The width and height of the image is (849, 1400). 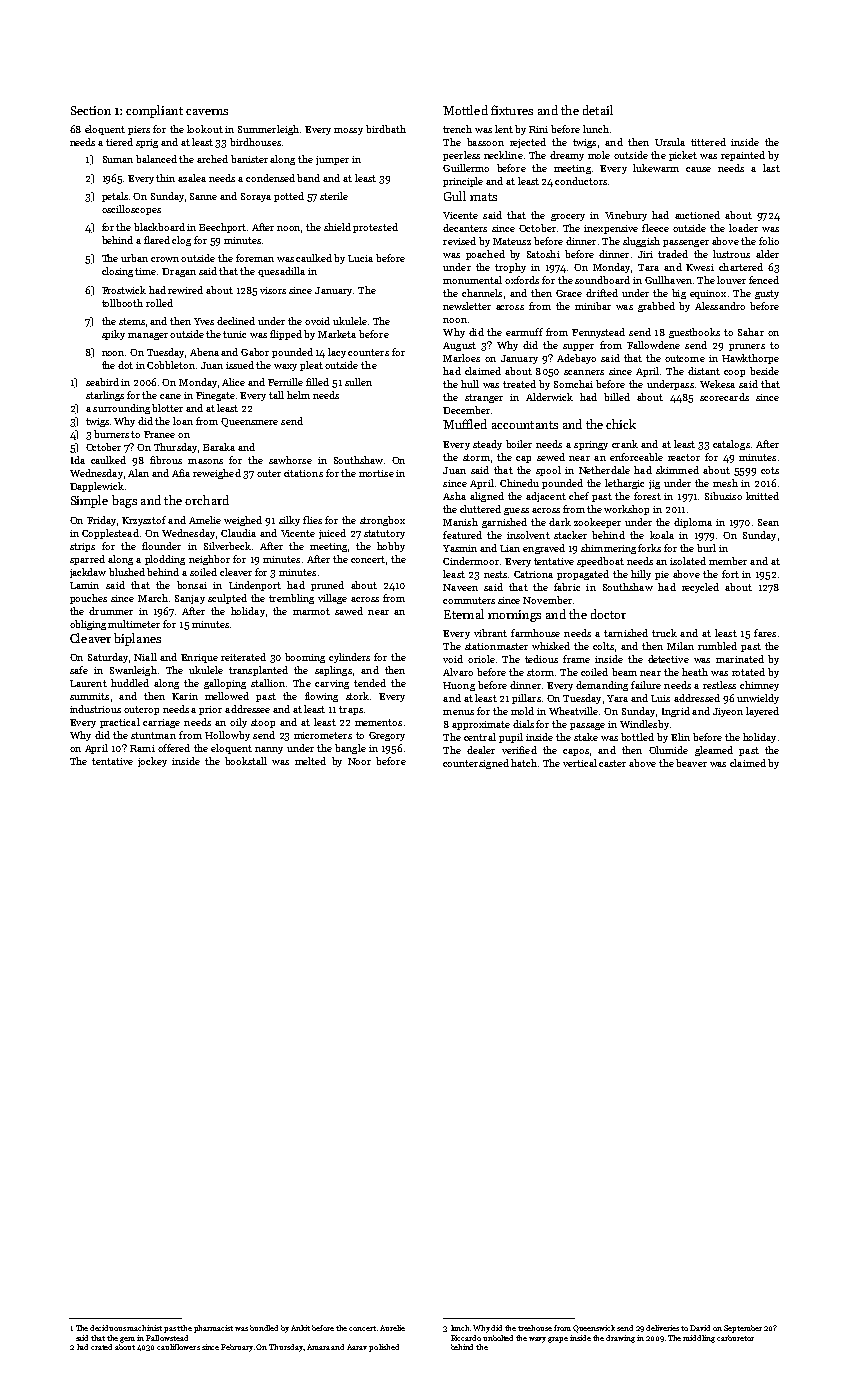 I want to click on shimmering, so click(x=608, y=549).
